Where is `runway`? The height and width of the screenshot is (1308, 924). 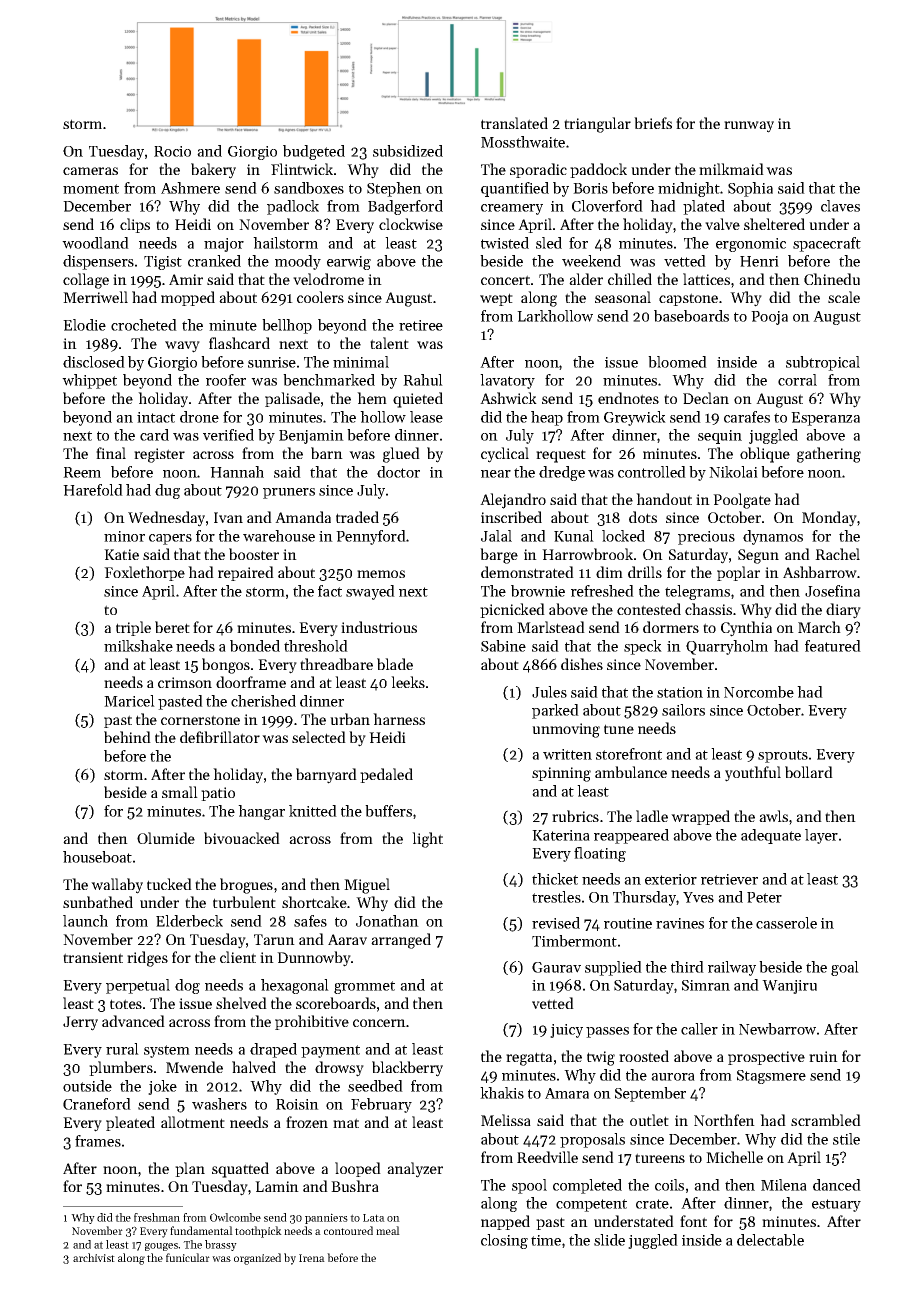
runway is located at coordinates (749, 127).
